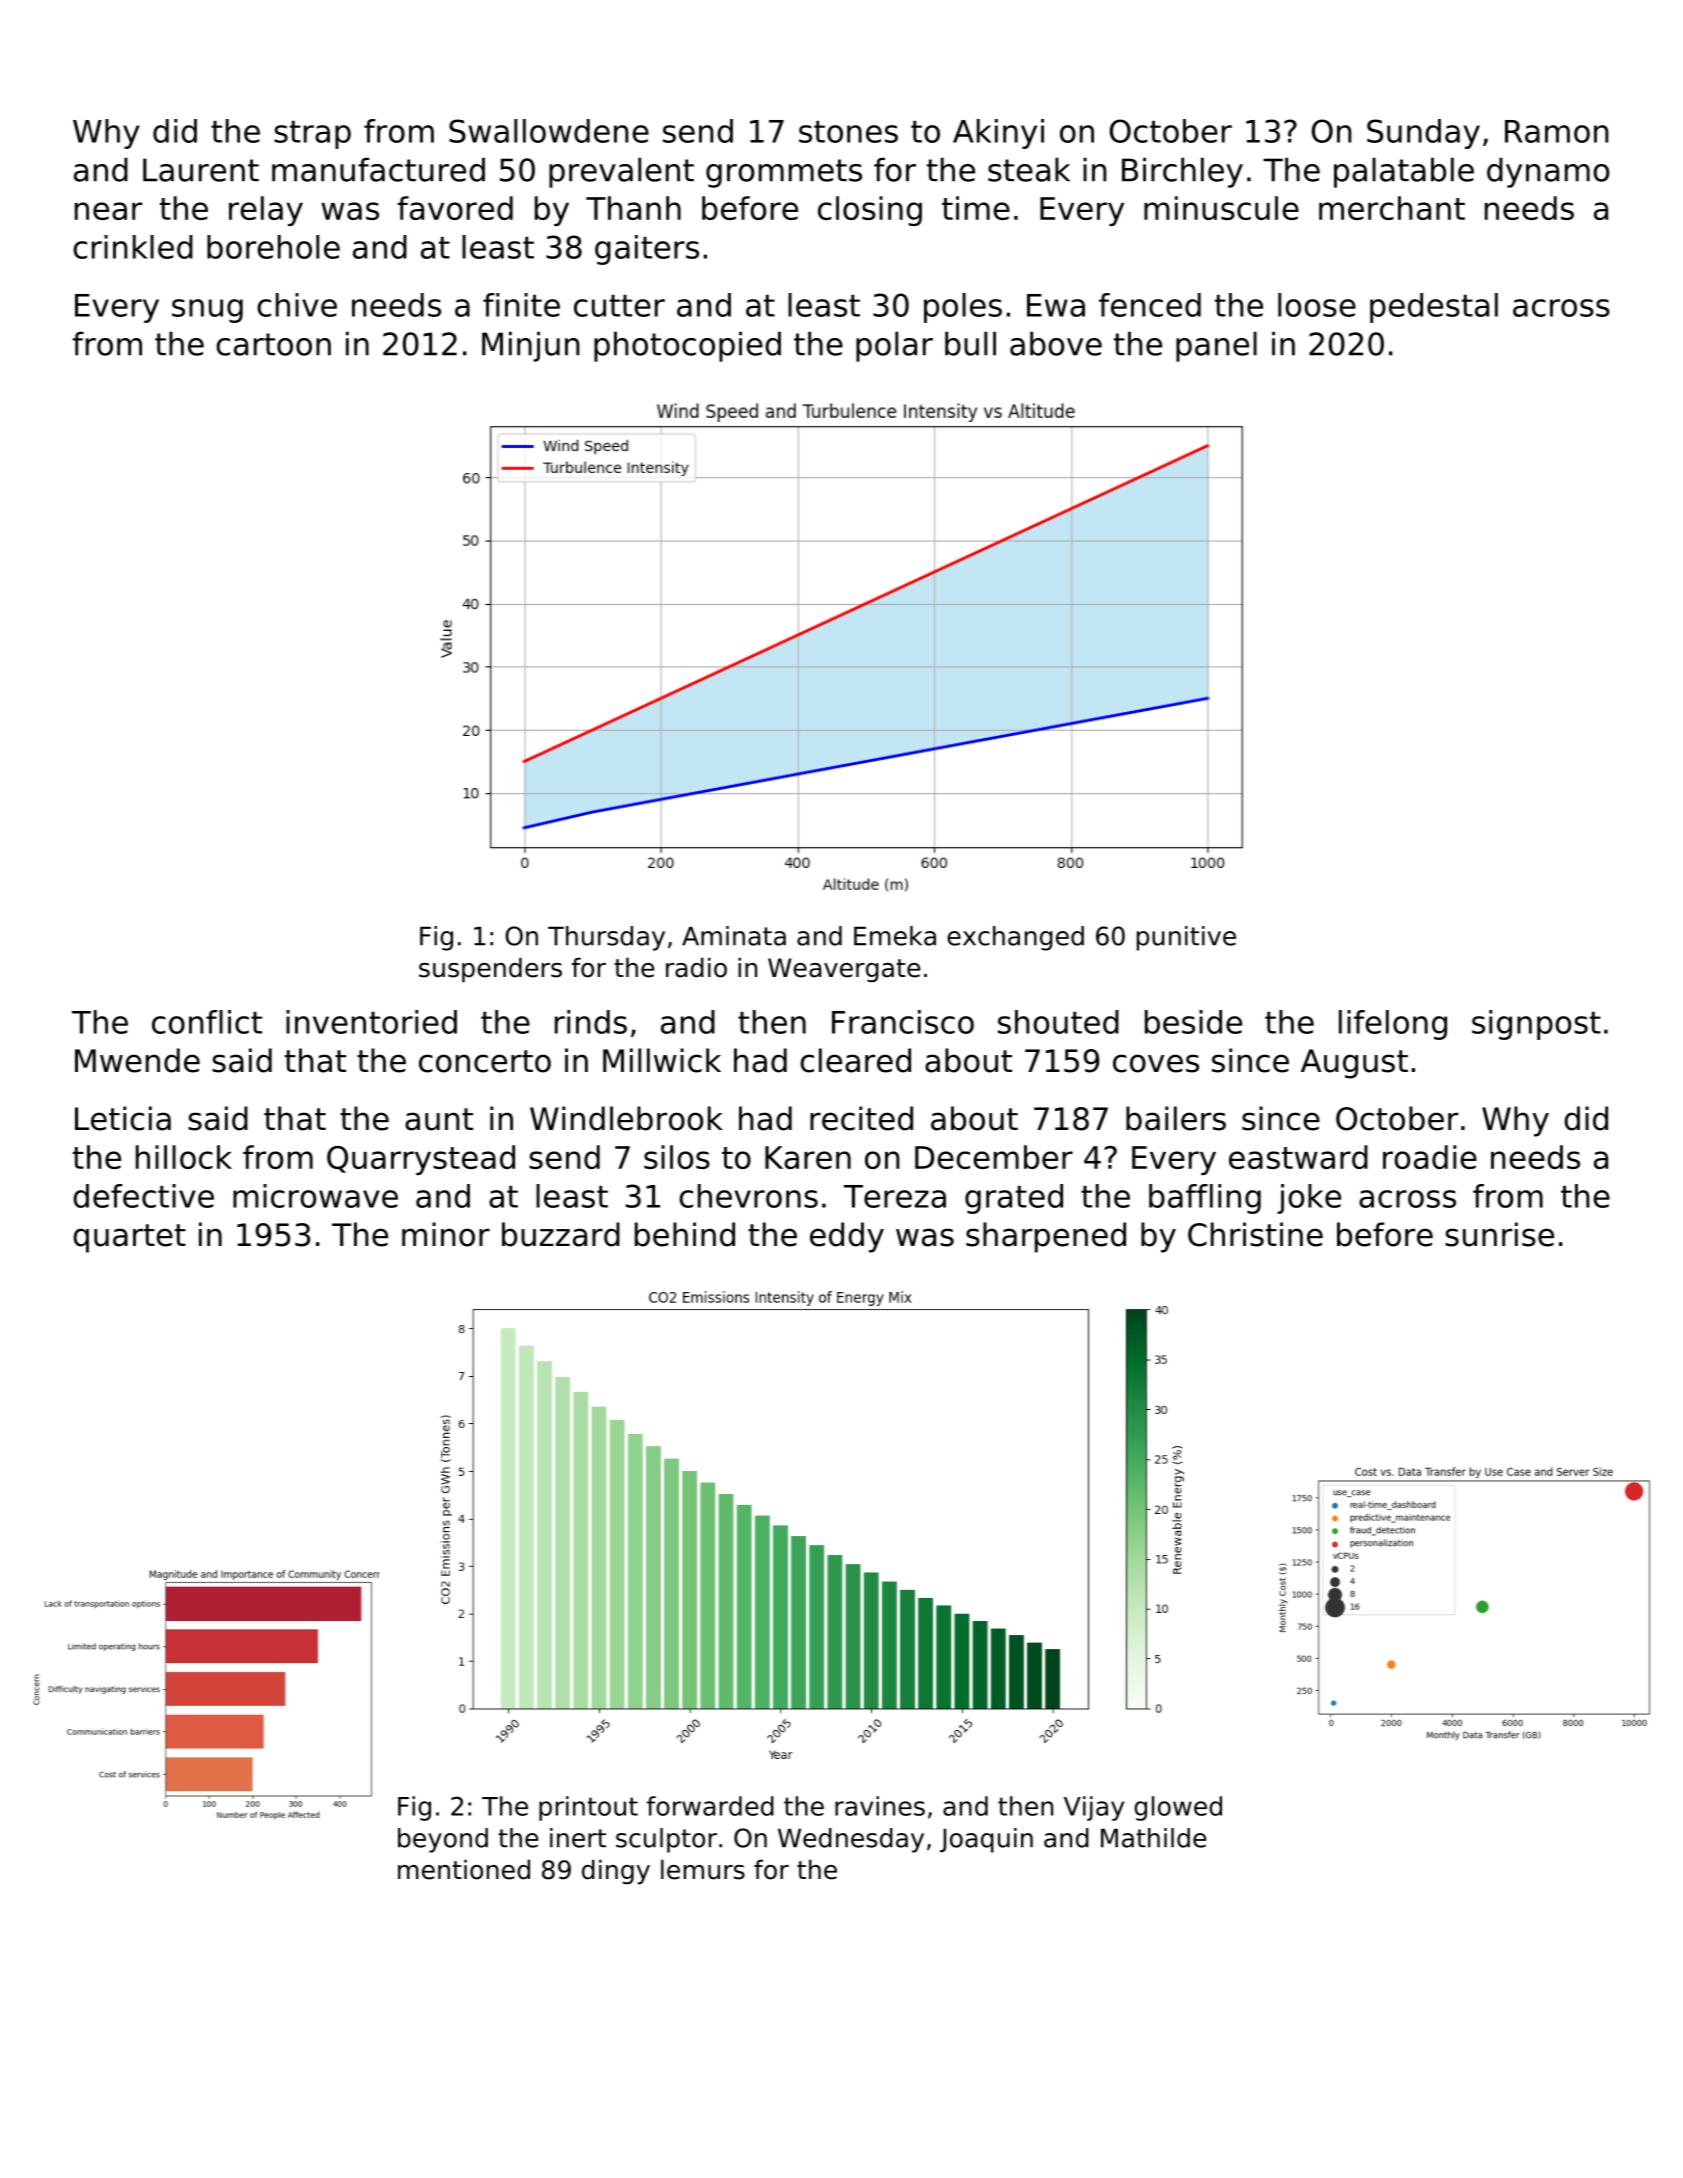 The image size is (1683, 2178). Describe the element at coordinates (1255, 1234) in the image. I see `Christine` at that location.
